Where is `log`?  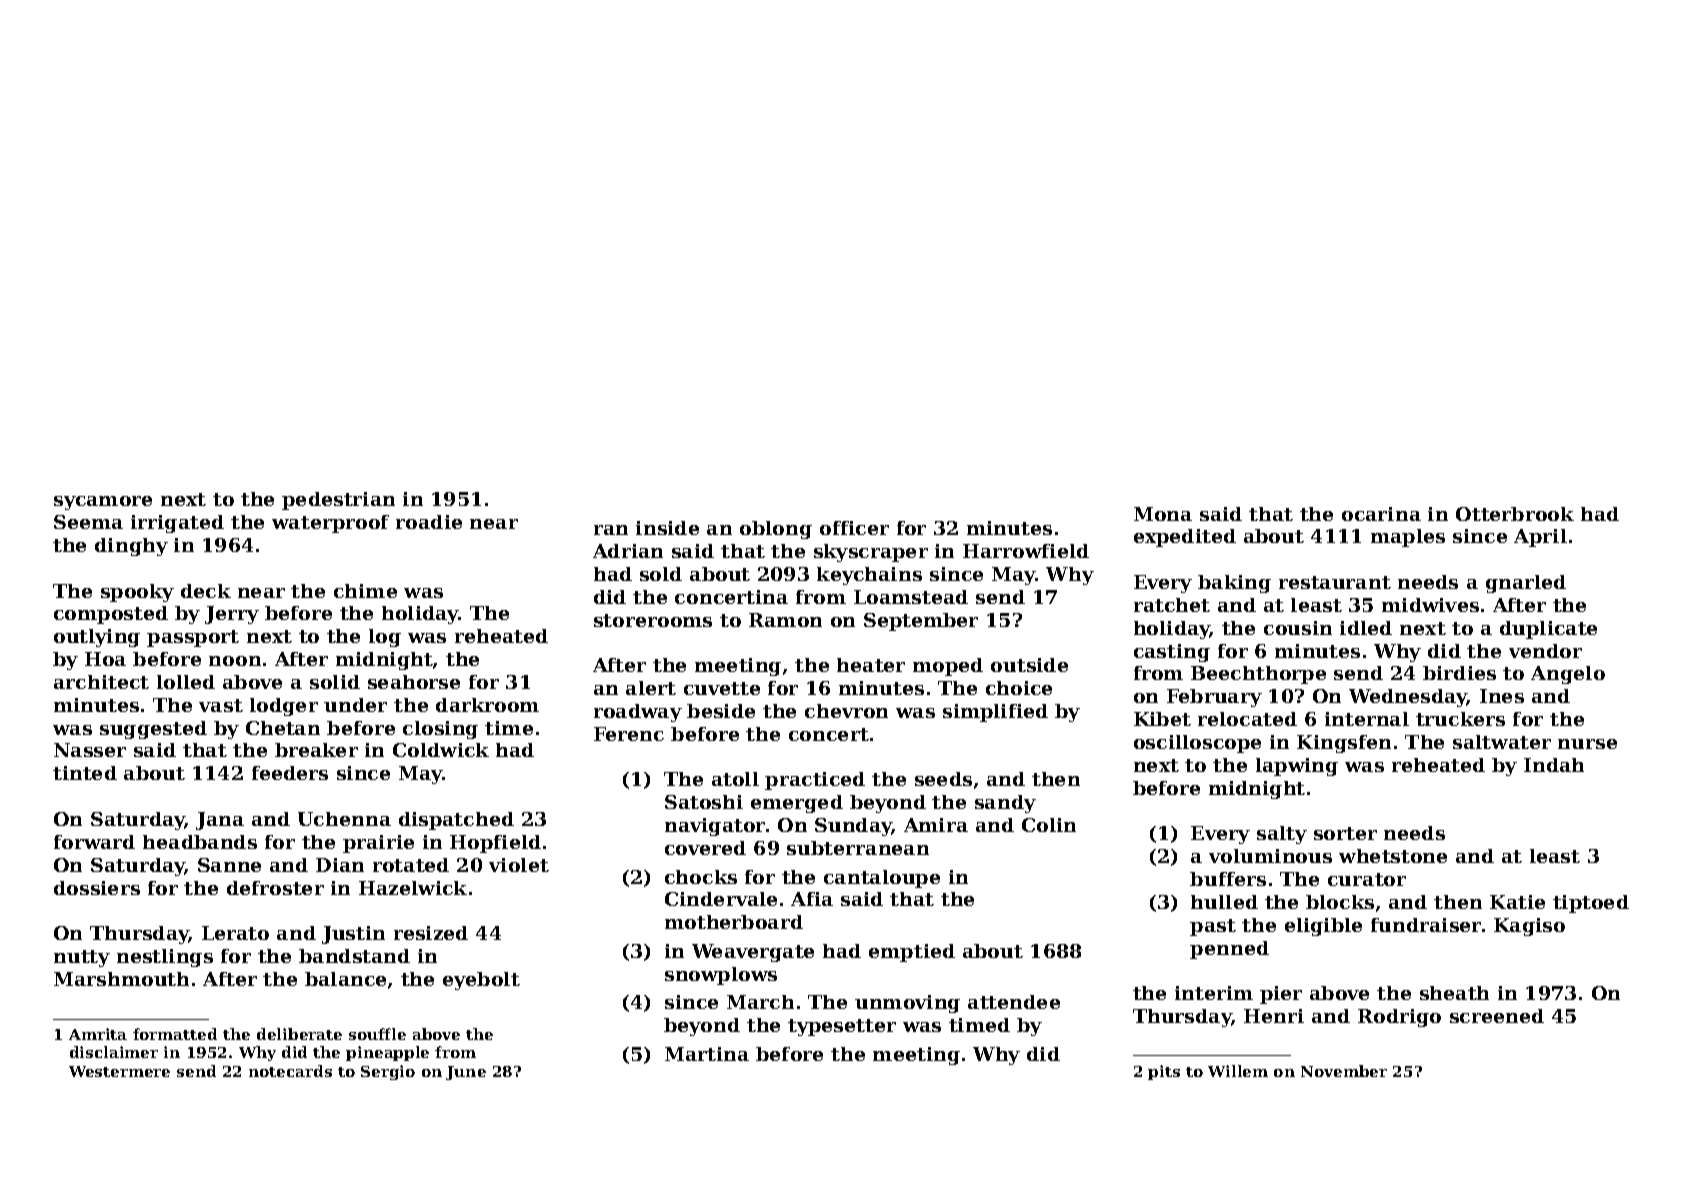 log is located at coordinates (385, 638).
